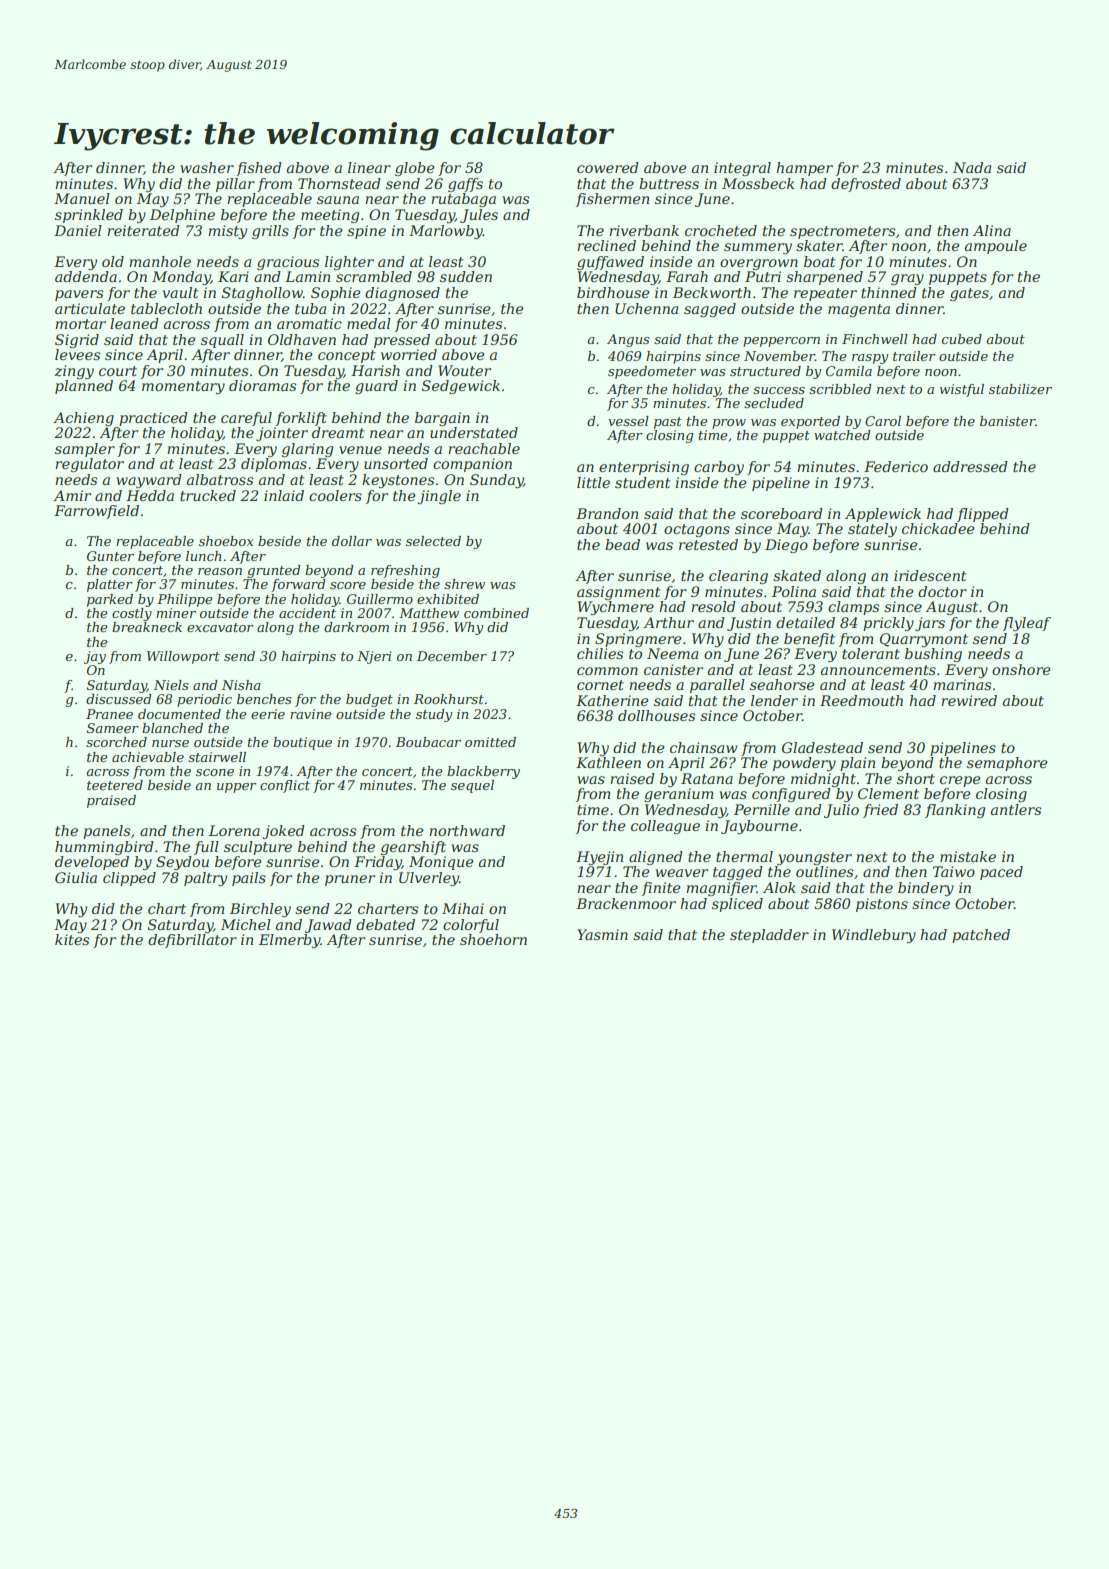  What do you see at coordinates (192, 941) in the image?
I see `defibrillator` at bounding box center [192, 941].
